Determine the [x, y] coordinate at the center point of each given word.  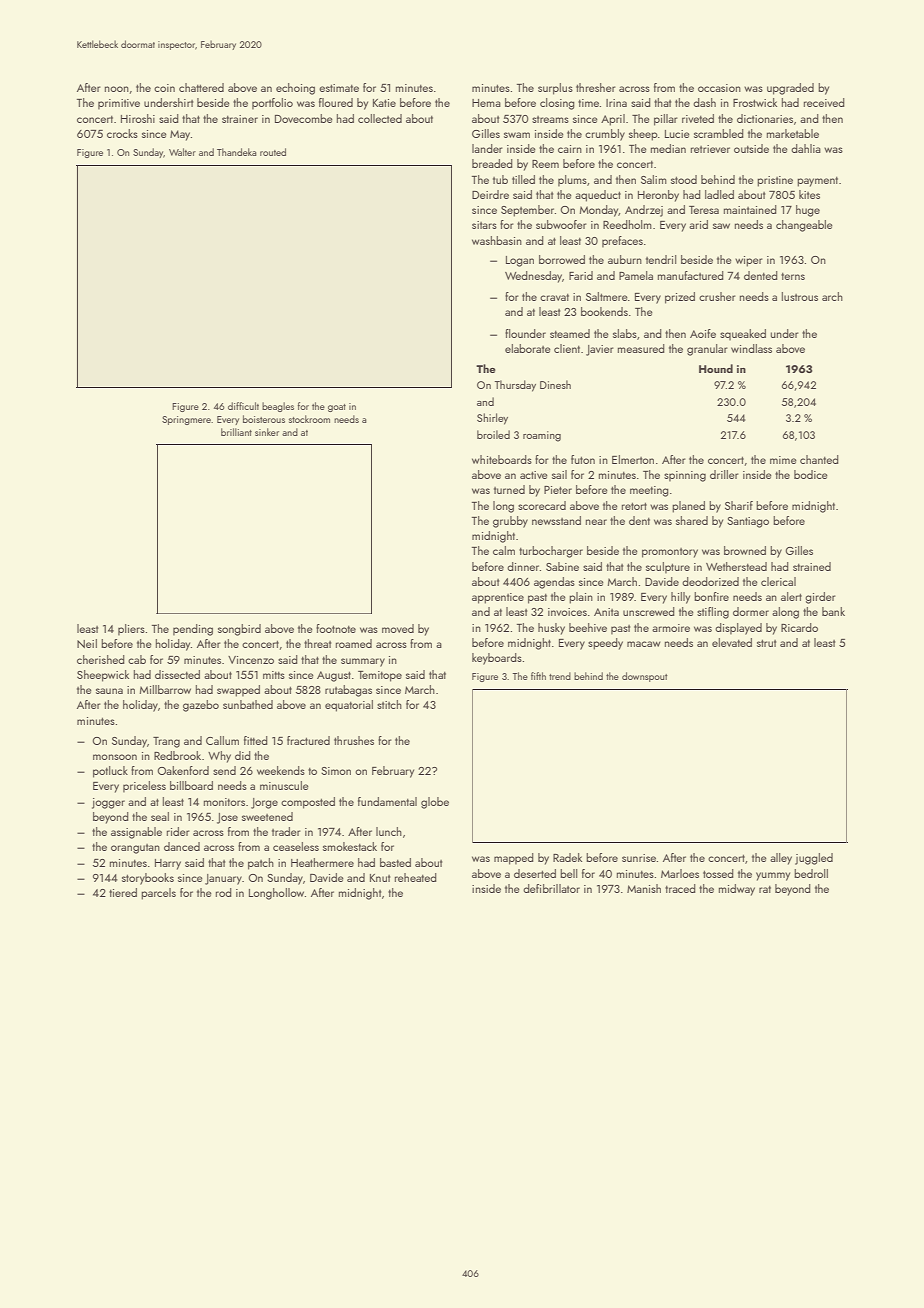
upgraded [790, 89]
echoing [295, 89]
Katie [384, 103]
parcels [158, 894]
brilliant [236, 432]
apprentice [498, 598]
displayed [738, 629]
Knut [380, 878]
